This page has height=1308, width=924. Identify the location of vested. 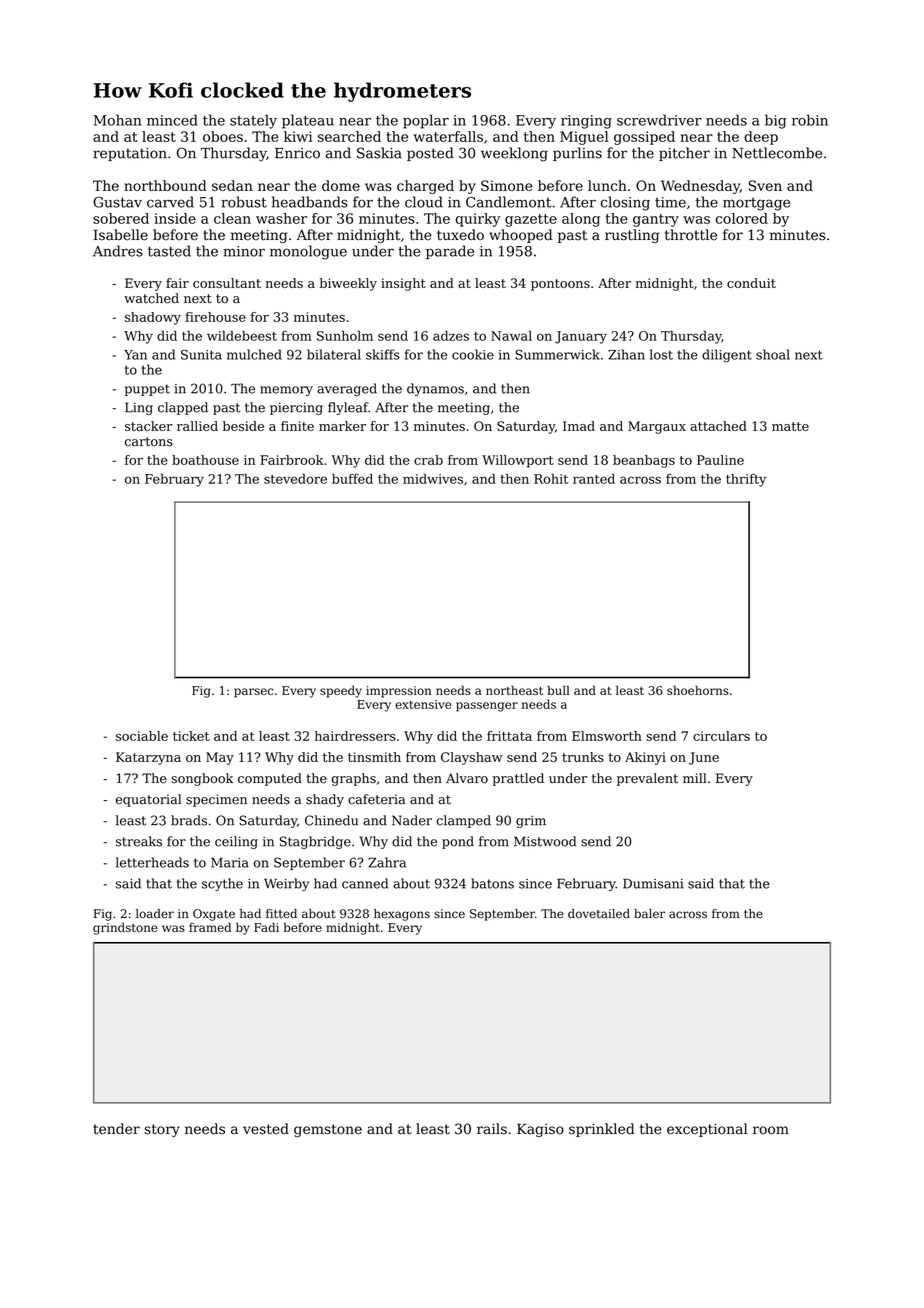
(266, 1129).
